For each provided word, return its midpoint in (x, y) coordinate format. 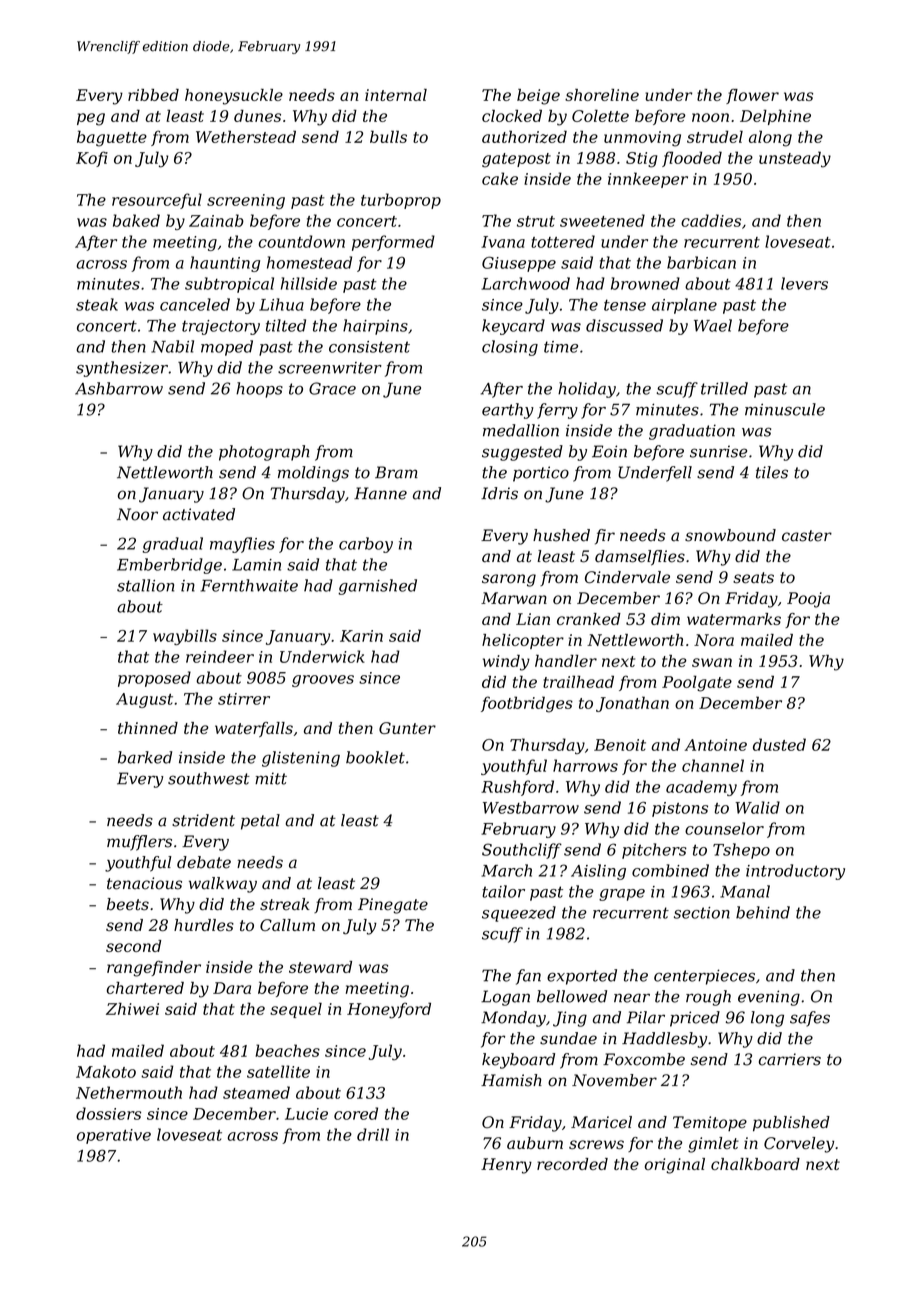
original (675, 1166)
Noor (137, 514)
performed (393, 243)
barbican (701, 262)
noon (710, 117)
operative (114, 1136)
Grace (332, 388)
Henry (506, 1166)
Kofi (92, 159)
